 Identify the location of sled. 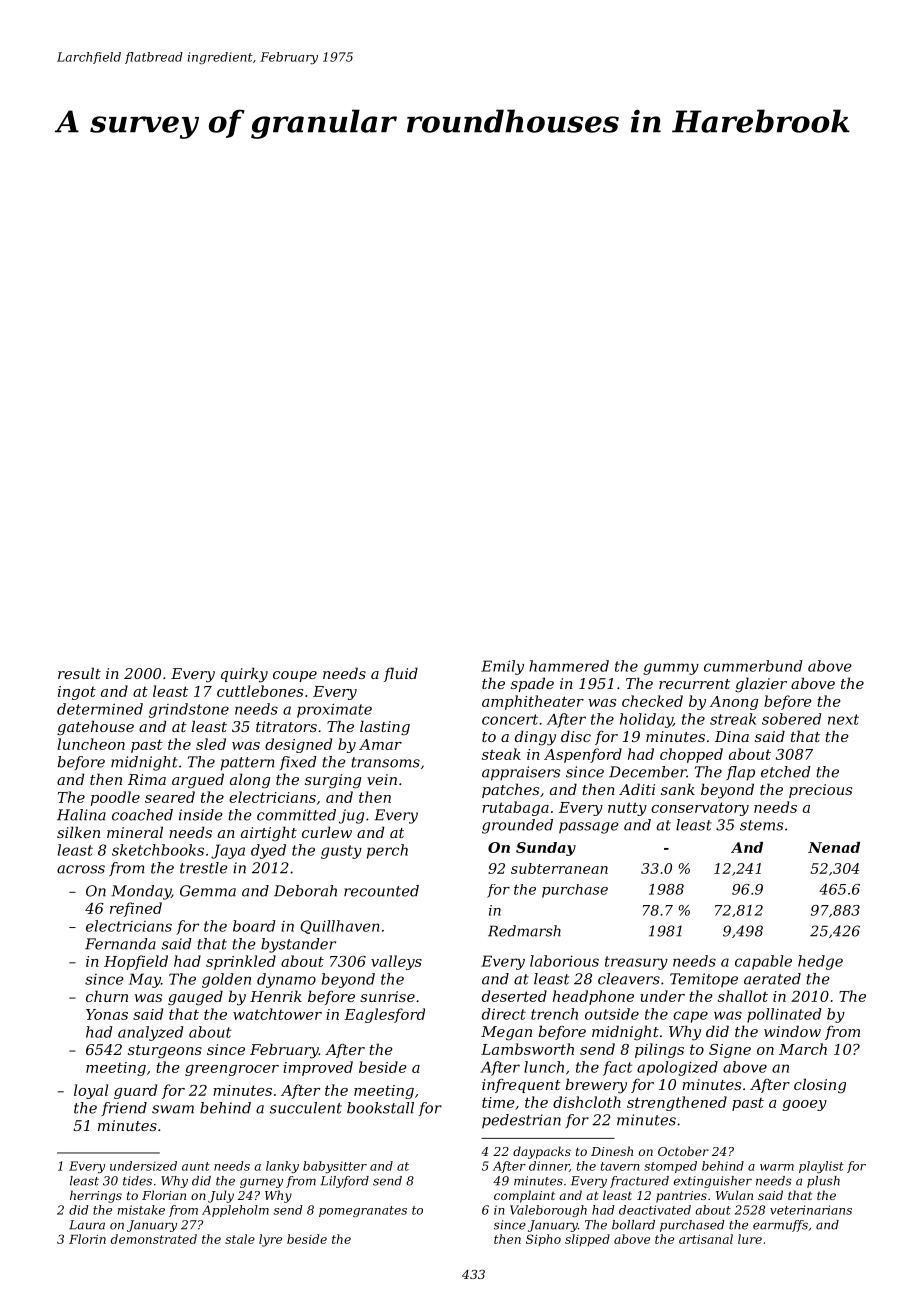
(211, 744).
